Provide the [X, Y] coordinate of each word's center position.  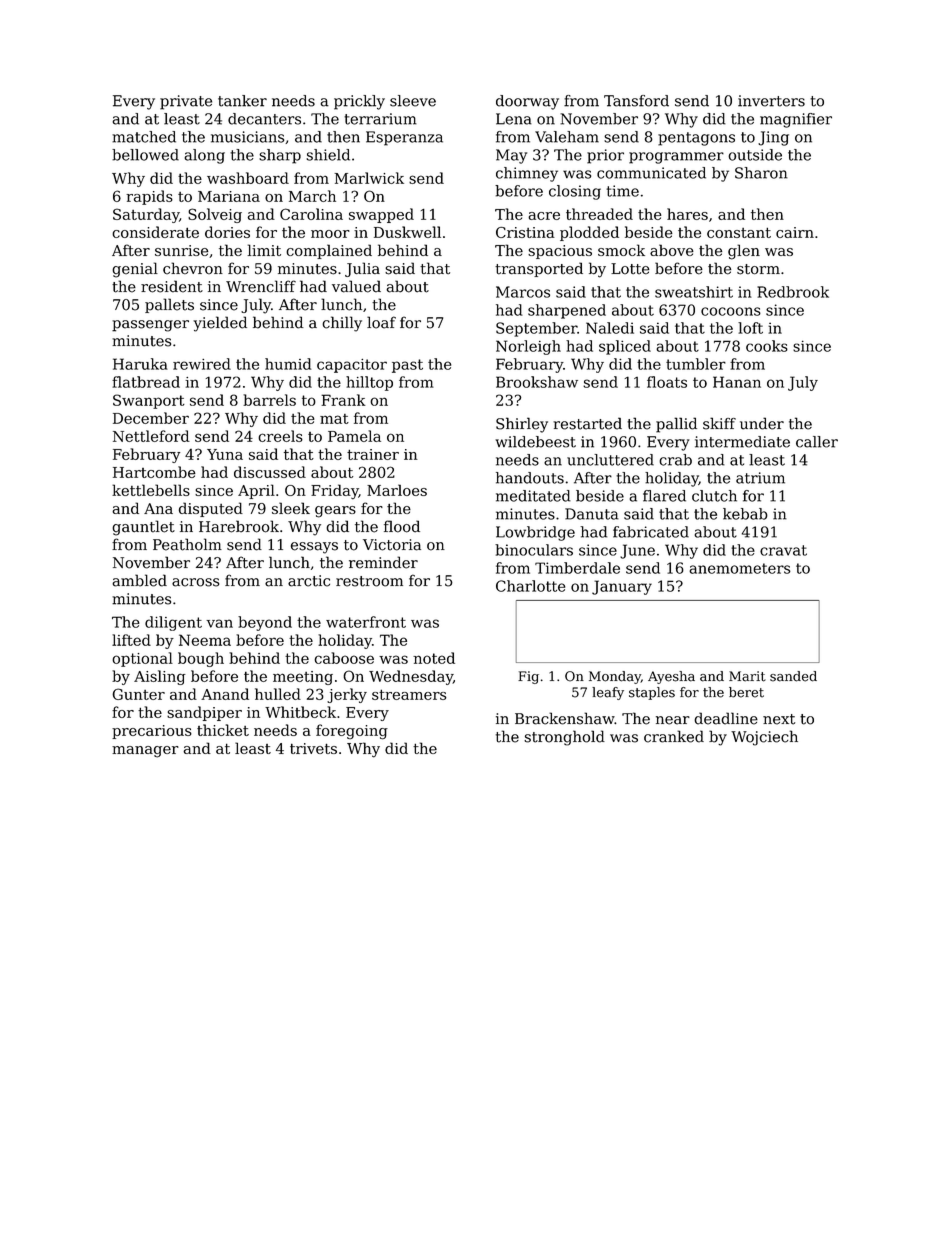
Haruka [140, 364]
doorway [527, 102]
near [673, 720]
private [186, 102]
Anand [225, 694]
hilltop [369, 383]
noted [434, 658]
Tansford [636, 101]
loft [750, 328]
